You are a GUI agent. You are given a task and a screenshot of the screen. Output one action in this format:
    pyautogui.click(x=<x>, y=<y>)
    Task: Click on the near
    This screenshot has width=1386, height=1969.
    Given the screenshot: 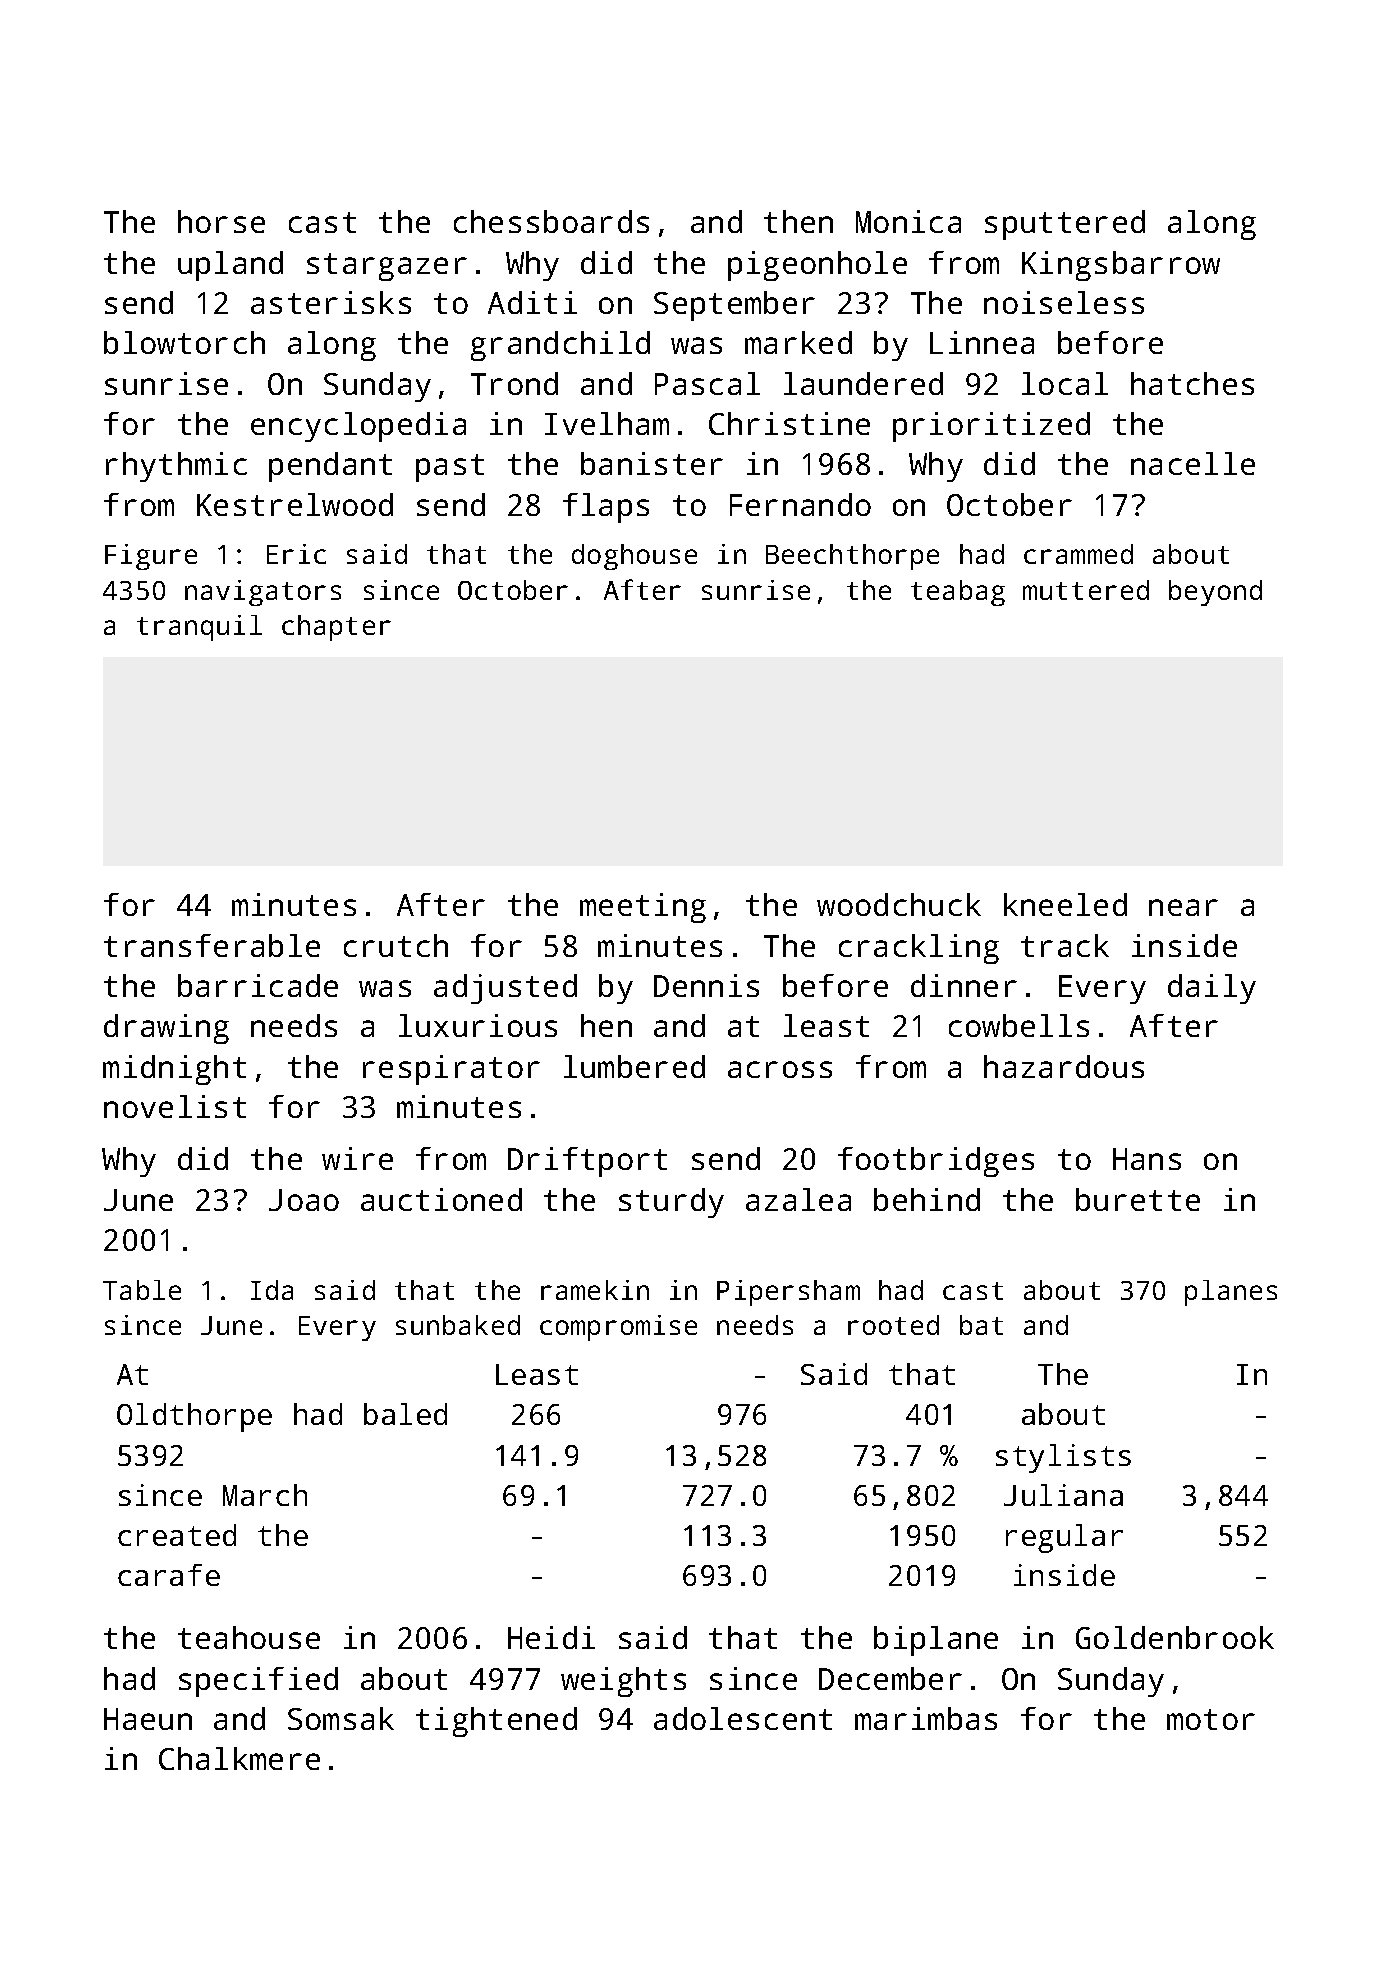 What is the action you would take?
    pyautogui.click(x=1183, y=907)
